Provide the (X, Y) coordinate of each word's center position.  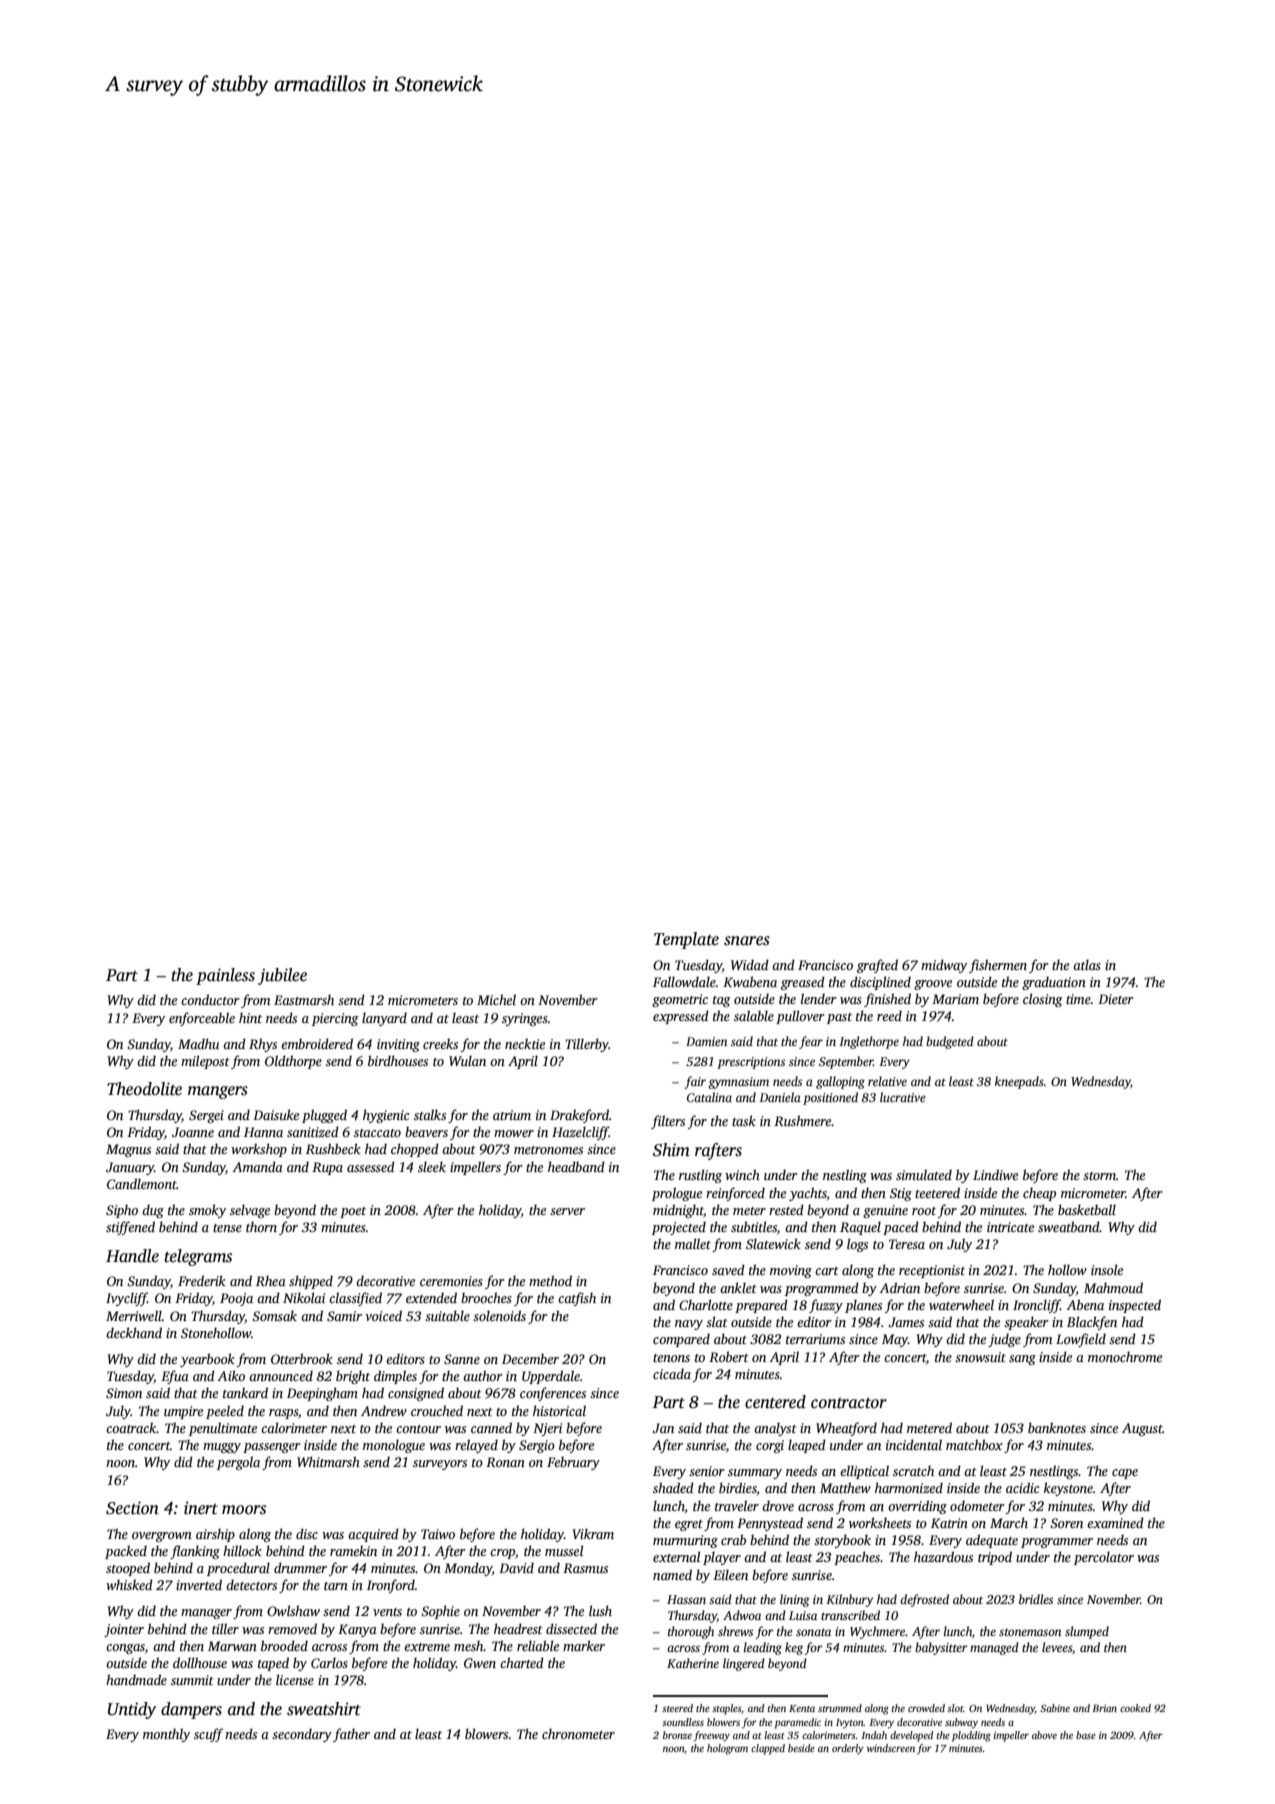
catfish (577, 1299)
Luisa (803, 1615)
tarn (336, 1586)
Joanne (193, 1132)
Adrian (899, 1287)
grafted (877, 966)
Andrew (384, 1411)
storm (1099, 1176)
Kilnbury (849, 1600)
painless (225, 976)
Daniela (780, 1097)
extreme (427, 1647)
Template (686, 940)
